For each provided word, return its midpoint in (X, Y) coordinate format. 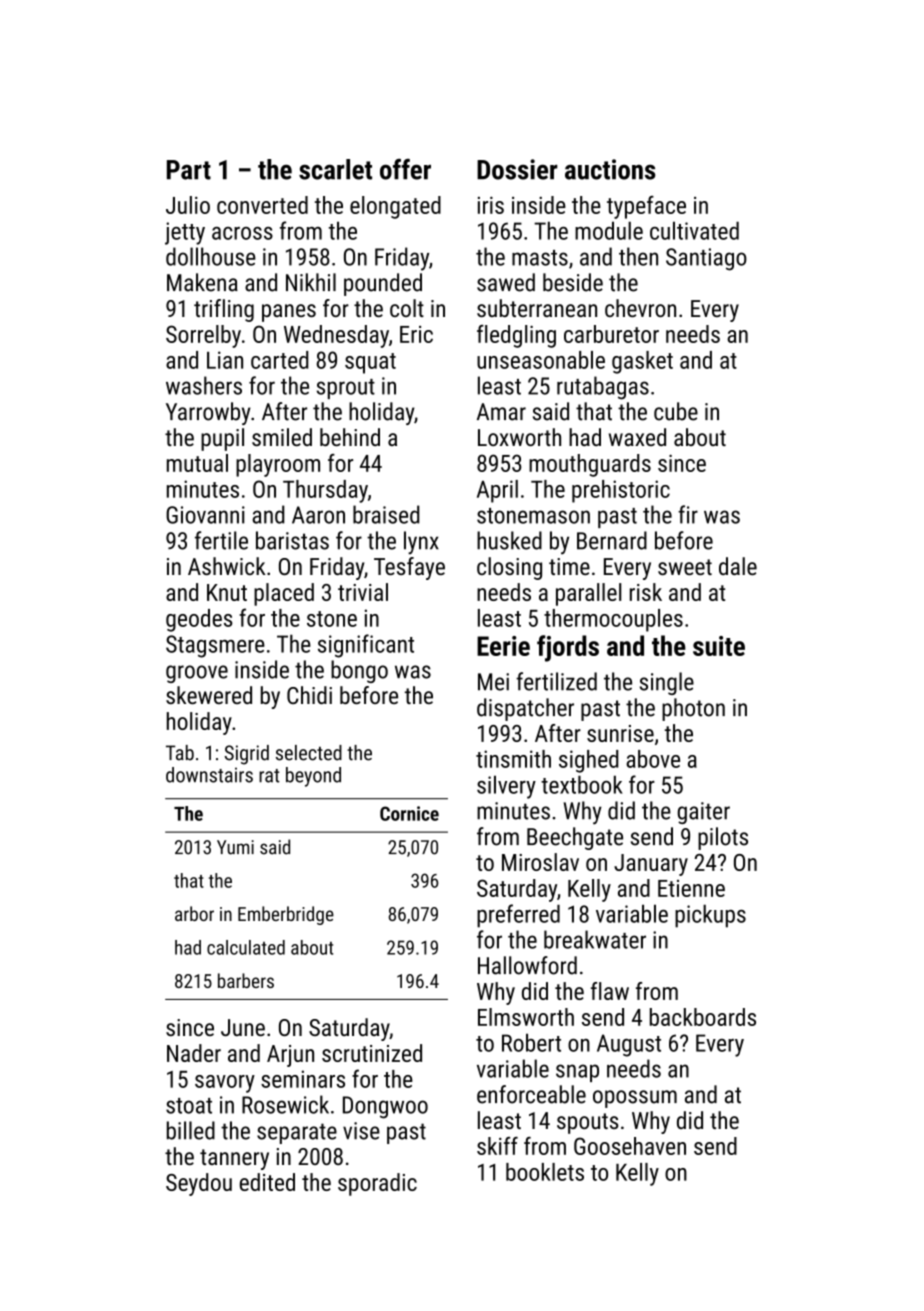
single (667, 683)
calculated (246, 947)
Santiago (706, 259)
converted (262, 205)
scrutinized (372, 1053)
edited (267, 1182)
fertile (221, 540)
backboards (703, 1017)
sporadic (377, 1184)
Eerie (503, 646)
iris (491, 205)
